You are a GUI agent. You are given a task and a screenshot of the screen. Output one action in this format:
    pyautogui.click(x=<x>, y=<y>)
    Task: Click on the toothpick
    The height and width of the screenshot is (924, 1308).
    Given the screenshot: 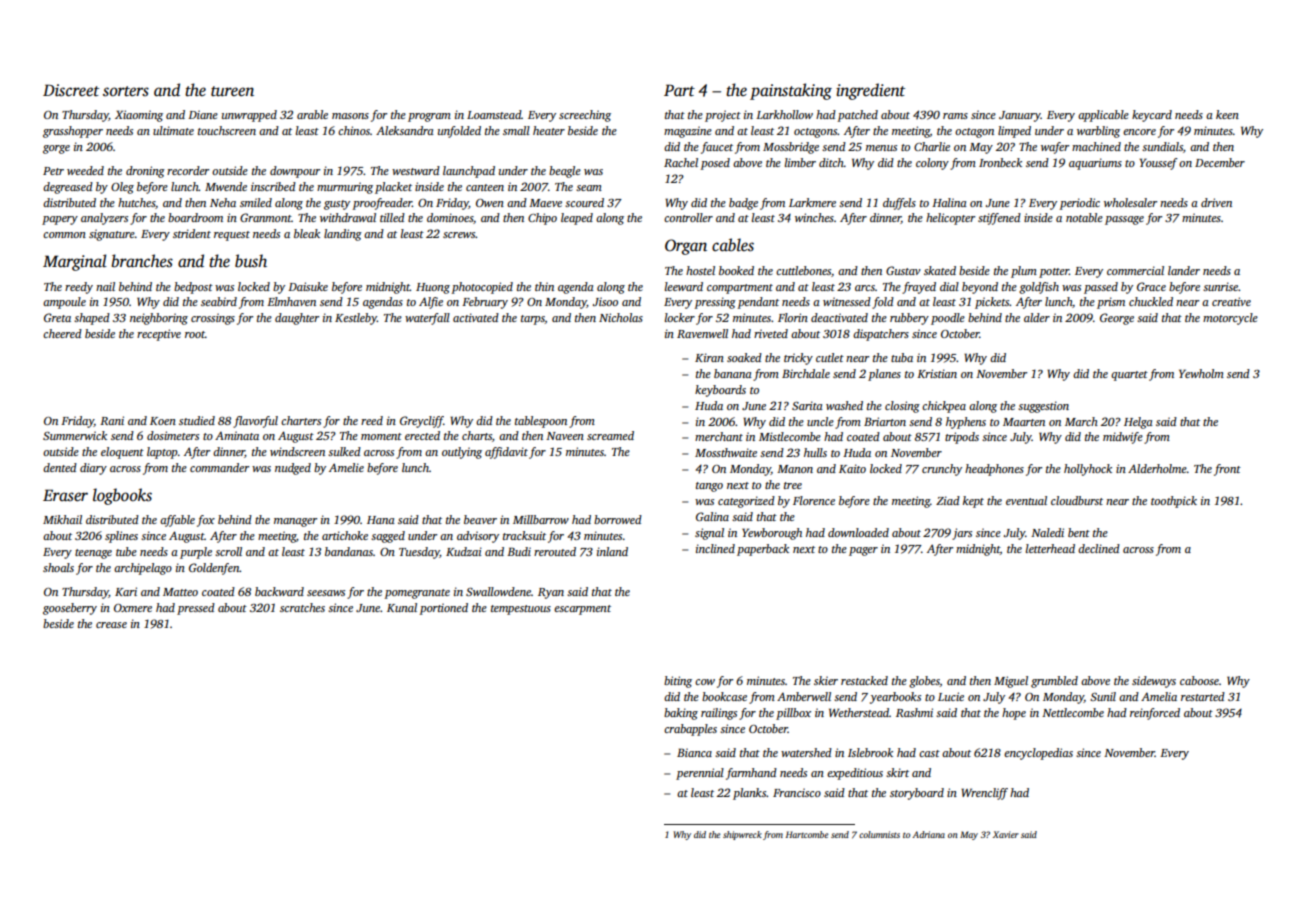 What is the action you would take?
    pyautogui.click(x=1174, y=502)
